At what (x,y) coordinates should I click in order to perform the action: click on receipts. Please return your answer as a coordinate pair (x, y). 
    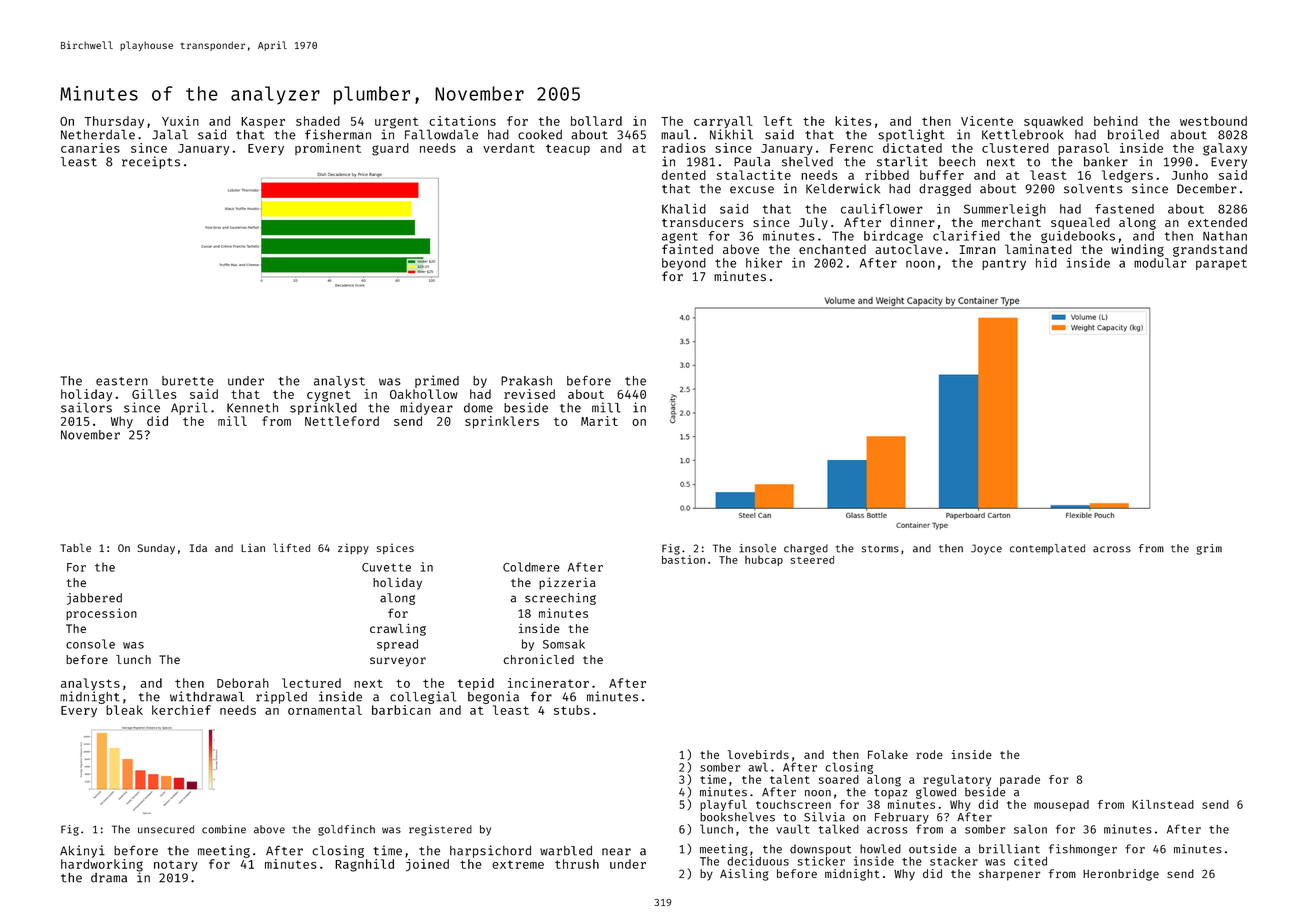
    Looking at the image, I should click on (151, 162).
